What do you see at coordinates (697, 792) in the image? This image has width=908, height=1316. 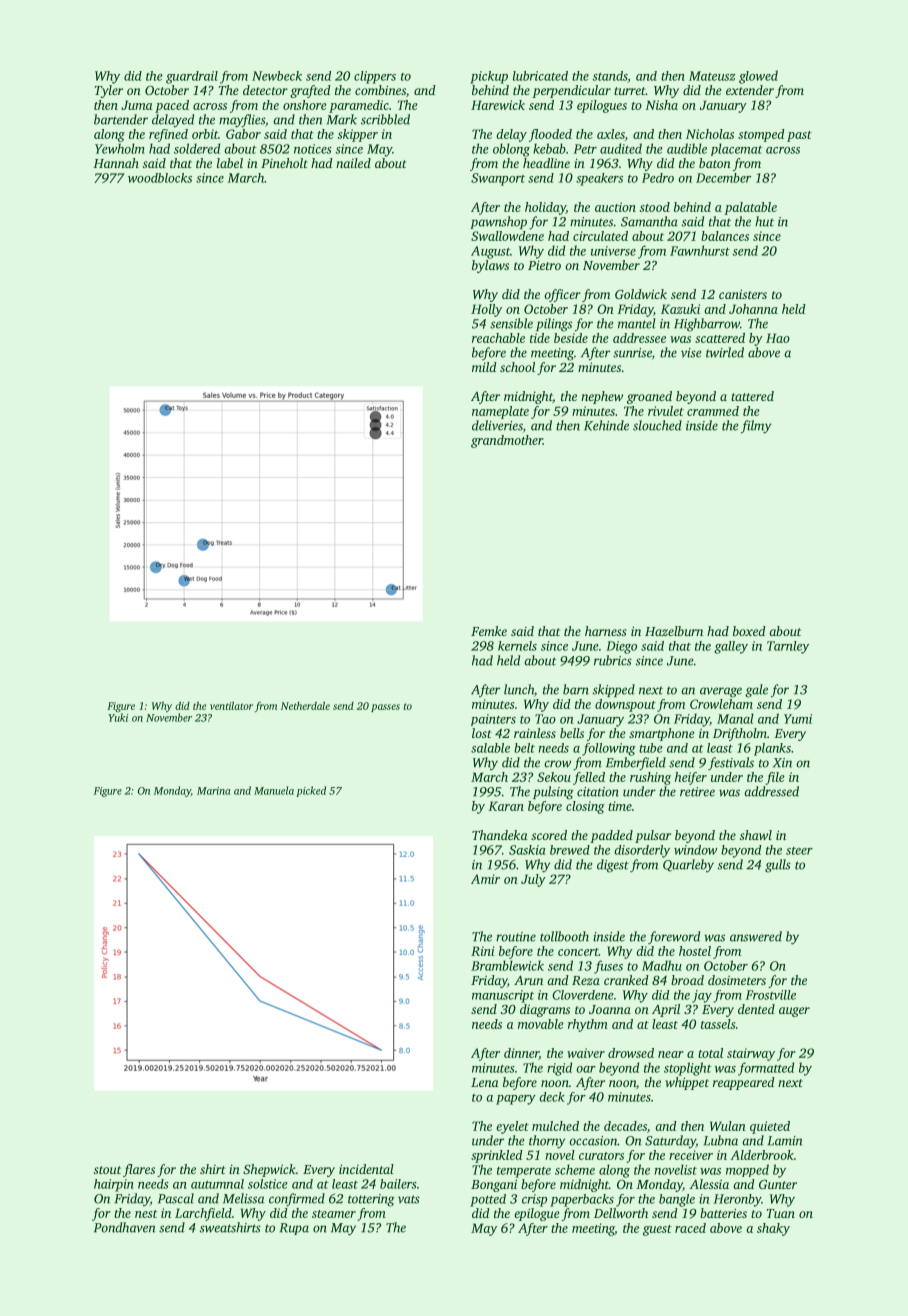 I see `retiree` at bounding box center [697, 792].
